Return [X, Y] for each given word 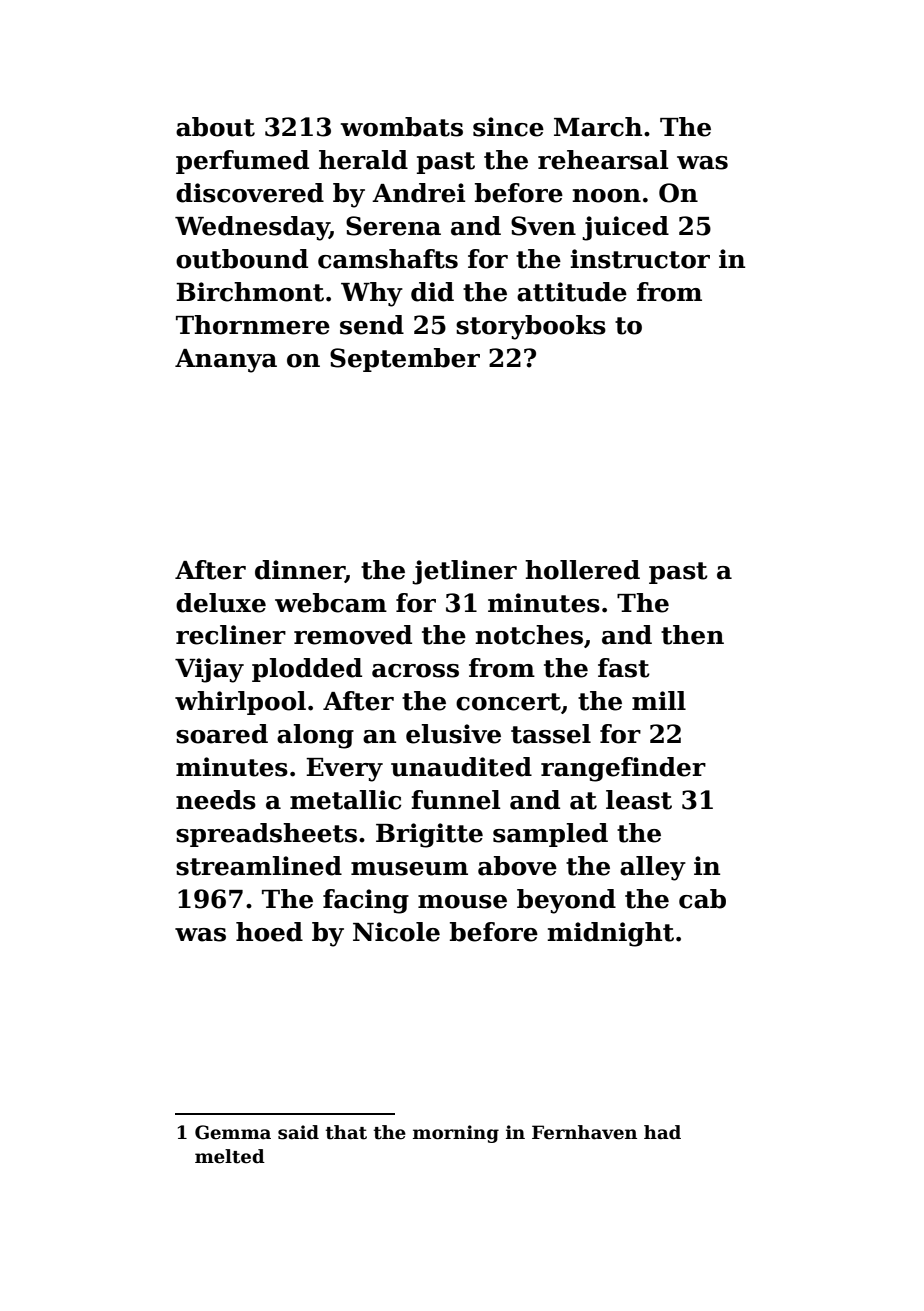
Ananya [226, 361]
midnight [610, 934]
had [662, 1132]
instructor [640, 259]
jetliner [464, 572]
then [692, 635]
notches [529, 635]
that [346, 1132]
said [298, 1132]
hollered [582, 570]
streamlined [259, 866]
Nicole [396, 932]
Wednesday [252, 228]
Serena [393, 226]
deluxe [221, 603]
